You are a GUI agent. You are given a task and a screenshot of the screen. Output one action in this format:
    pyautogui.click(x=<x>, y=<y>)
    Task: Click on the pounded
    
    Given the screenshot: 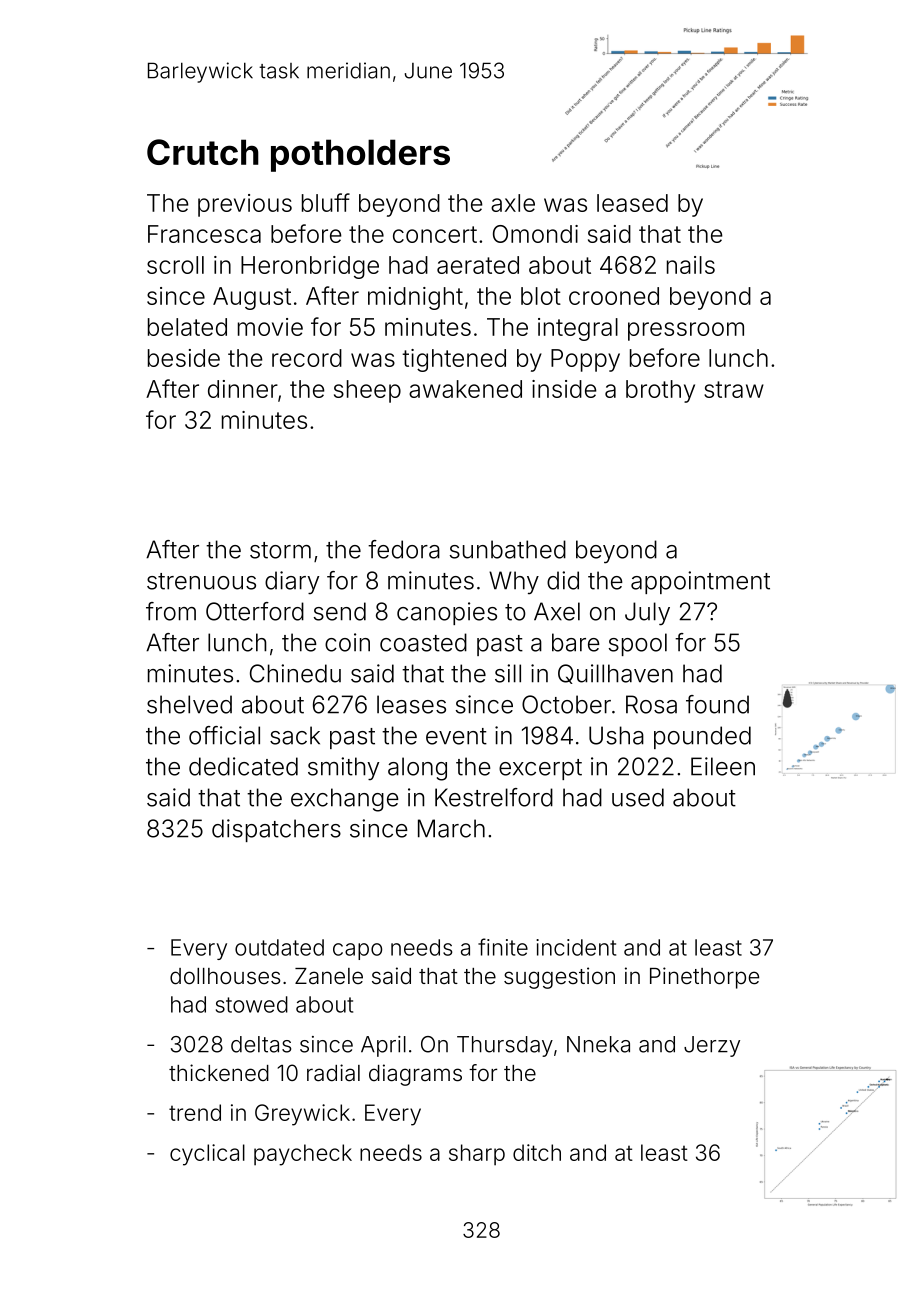 What is the action you would take?
    pyautogui.click(x=702, y=737)
